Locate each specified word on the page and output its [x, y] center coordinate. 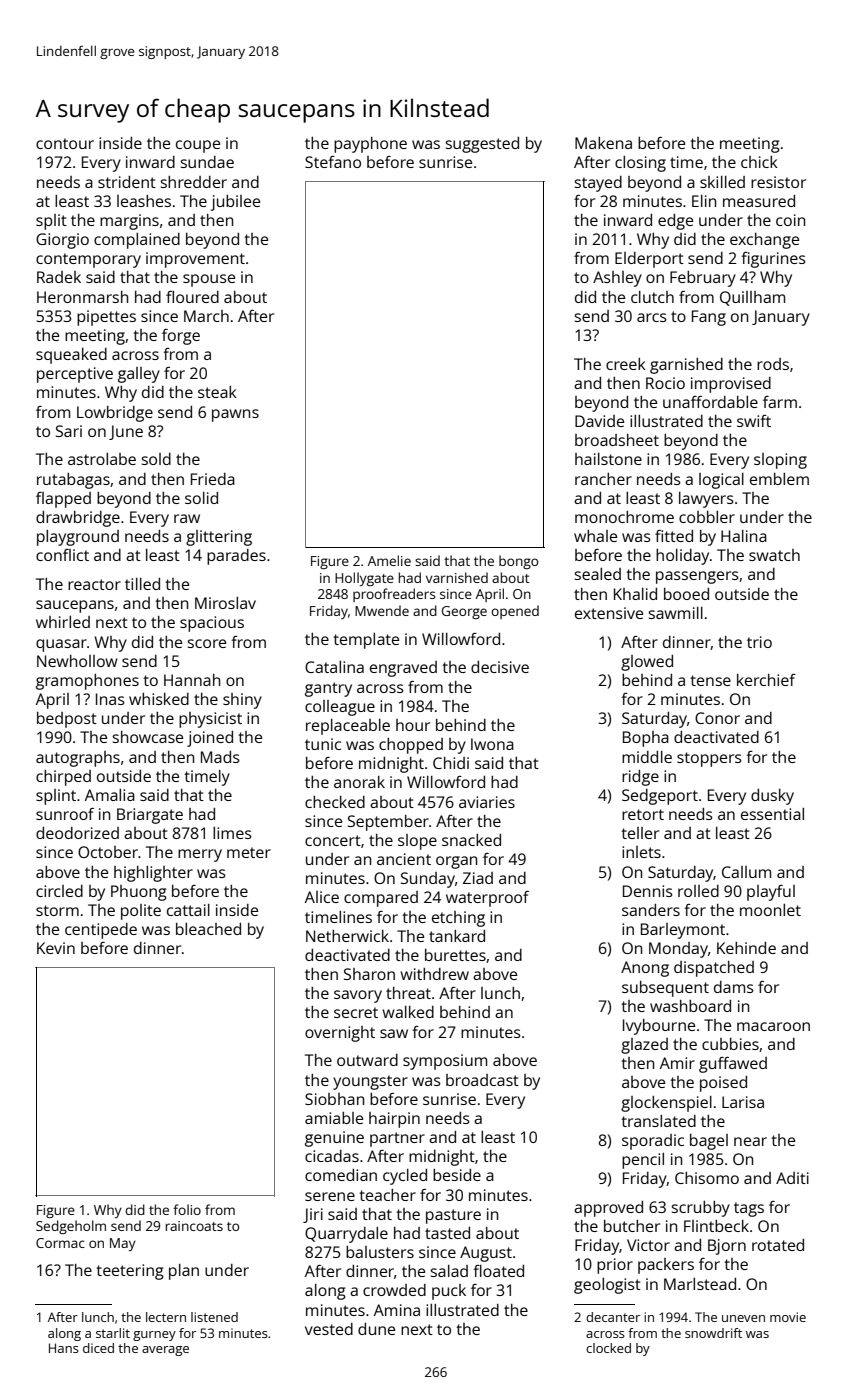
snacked [471, 840]
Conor [717, 718]
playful [771, 893]
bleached [208, 929]
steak [217, 392]
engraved [403, 669]
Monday [678, 950]
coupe [198, 146]
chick [759, 162]
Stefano [333, 162]
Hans [64, 1348]
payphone [370, 145]
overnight [340, 1034]
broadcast [482, 1080]
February [703, 279]
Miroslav [225, 603]
